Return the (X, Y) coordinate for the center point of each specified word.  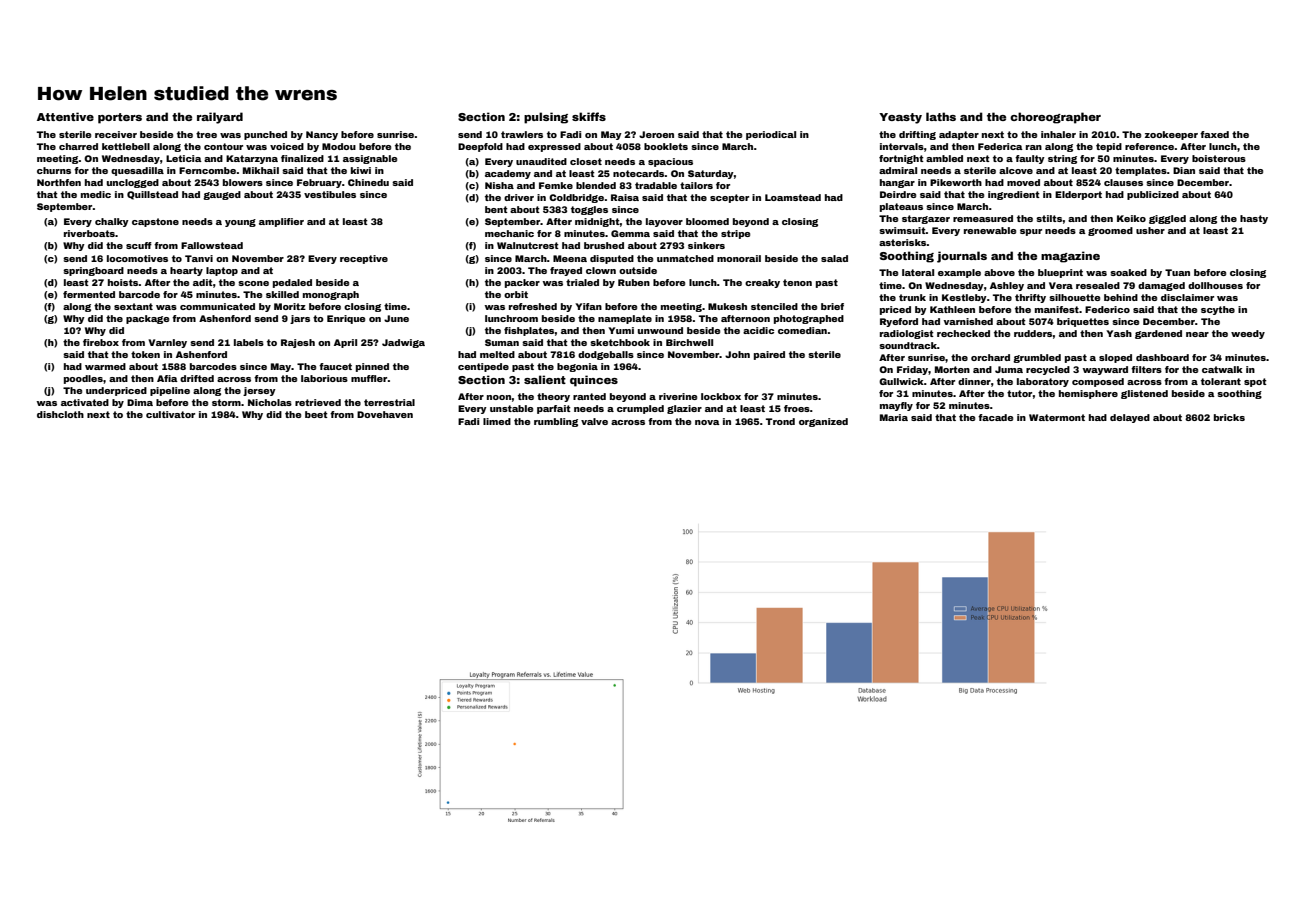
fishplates (529, 331)
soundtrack (908, 345)
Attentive (65, 116)
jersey (259, 391)
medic (96, 194)
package (147, 319)
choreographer (1055, 118)
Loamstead (793, 197)
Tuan (1177, 272)
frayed (566, 271)
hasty (1254, 219)
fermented (89, 294)
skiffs (589, 116)
